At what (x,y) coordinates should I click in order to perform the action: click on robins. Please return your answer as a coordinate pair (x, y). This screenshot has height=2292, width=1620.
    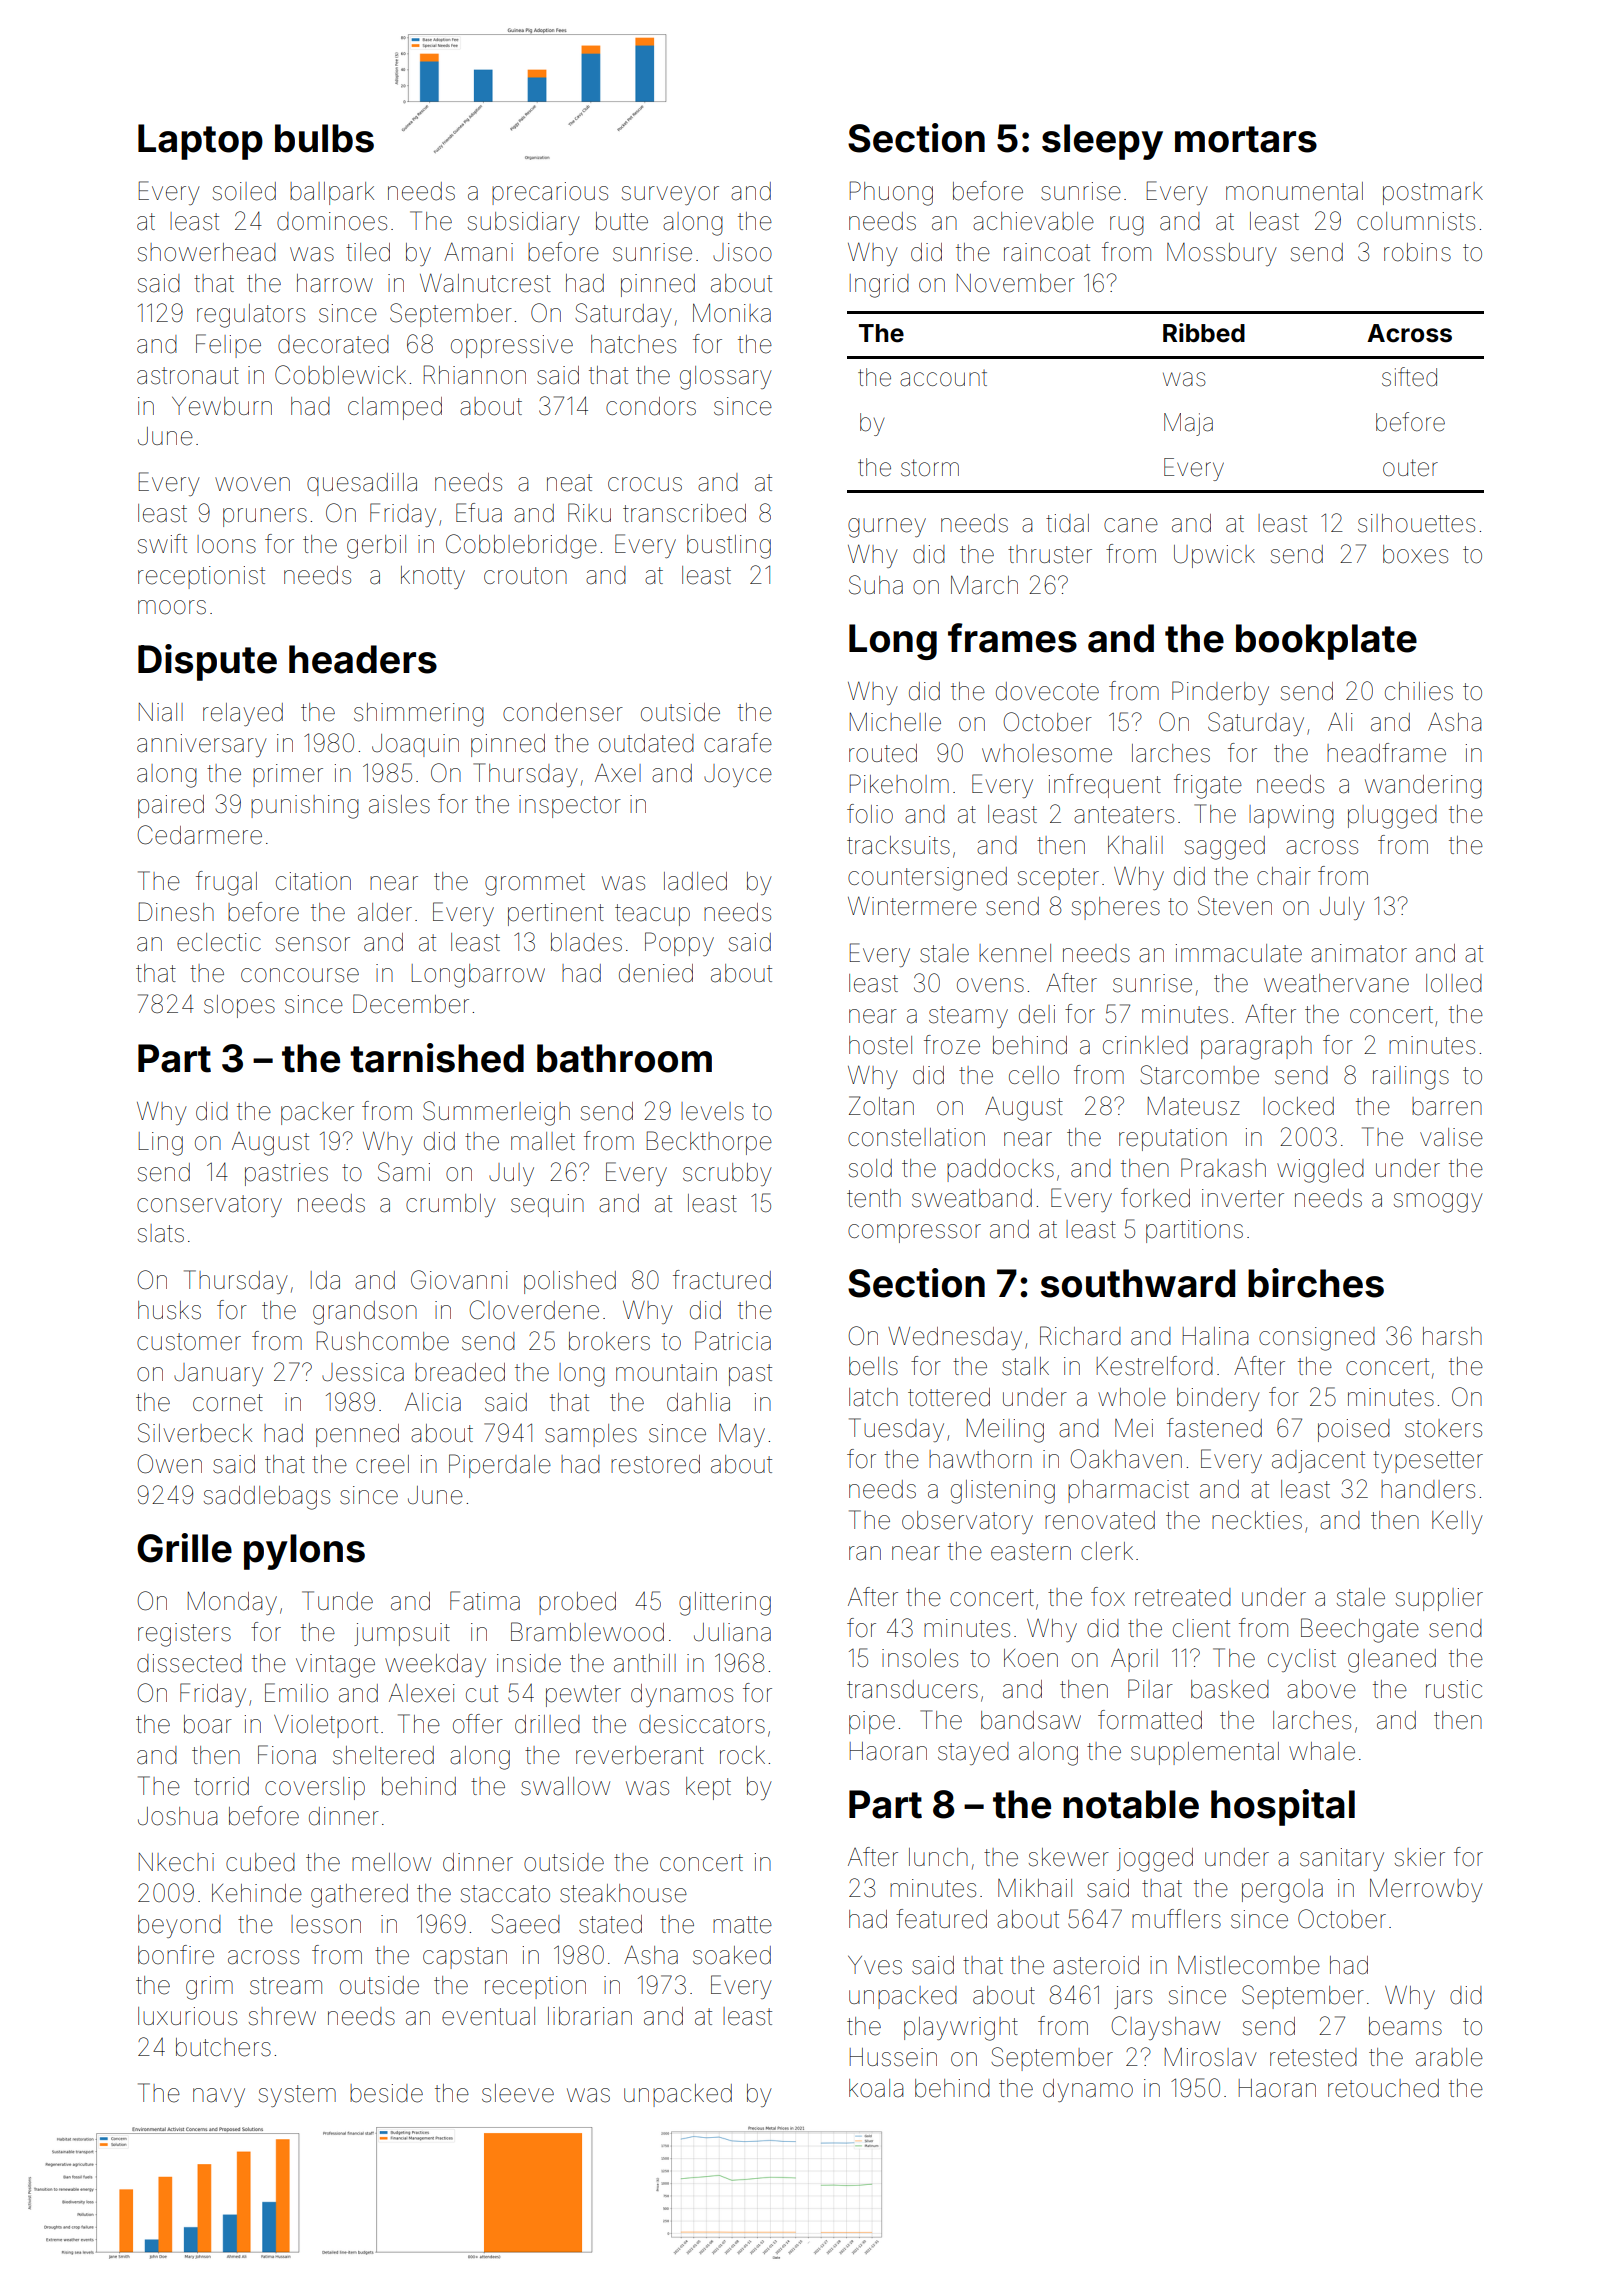
    Looking at the image, I should click on (1417, 252).
